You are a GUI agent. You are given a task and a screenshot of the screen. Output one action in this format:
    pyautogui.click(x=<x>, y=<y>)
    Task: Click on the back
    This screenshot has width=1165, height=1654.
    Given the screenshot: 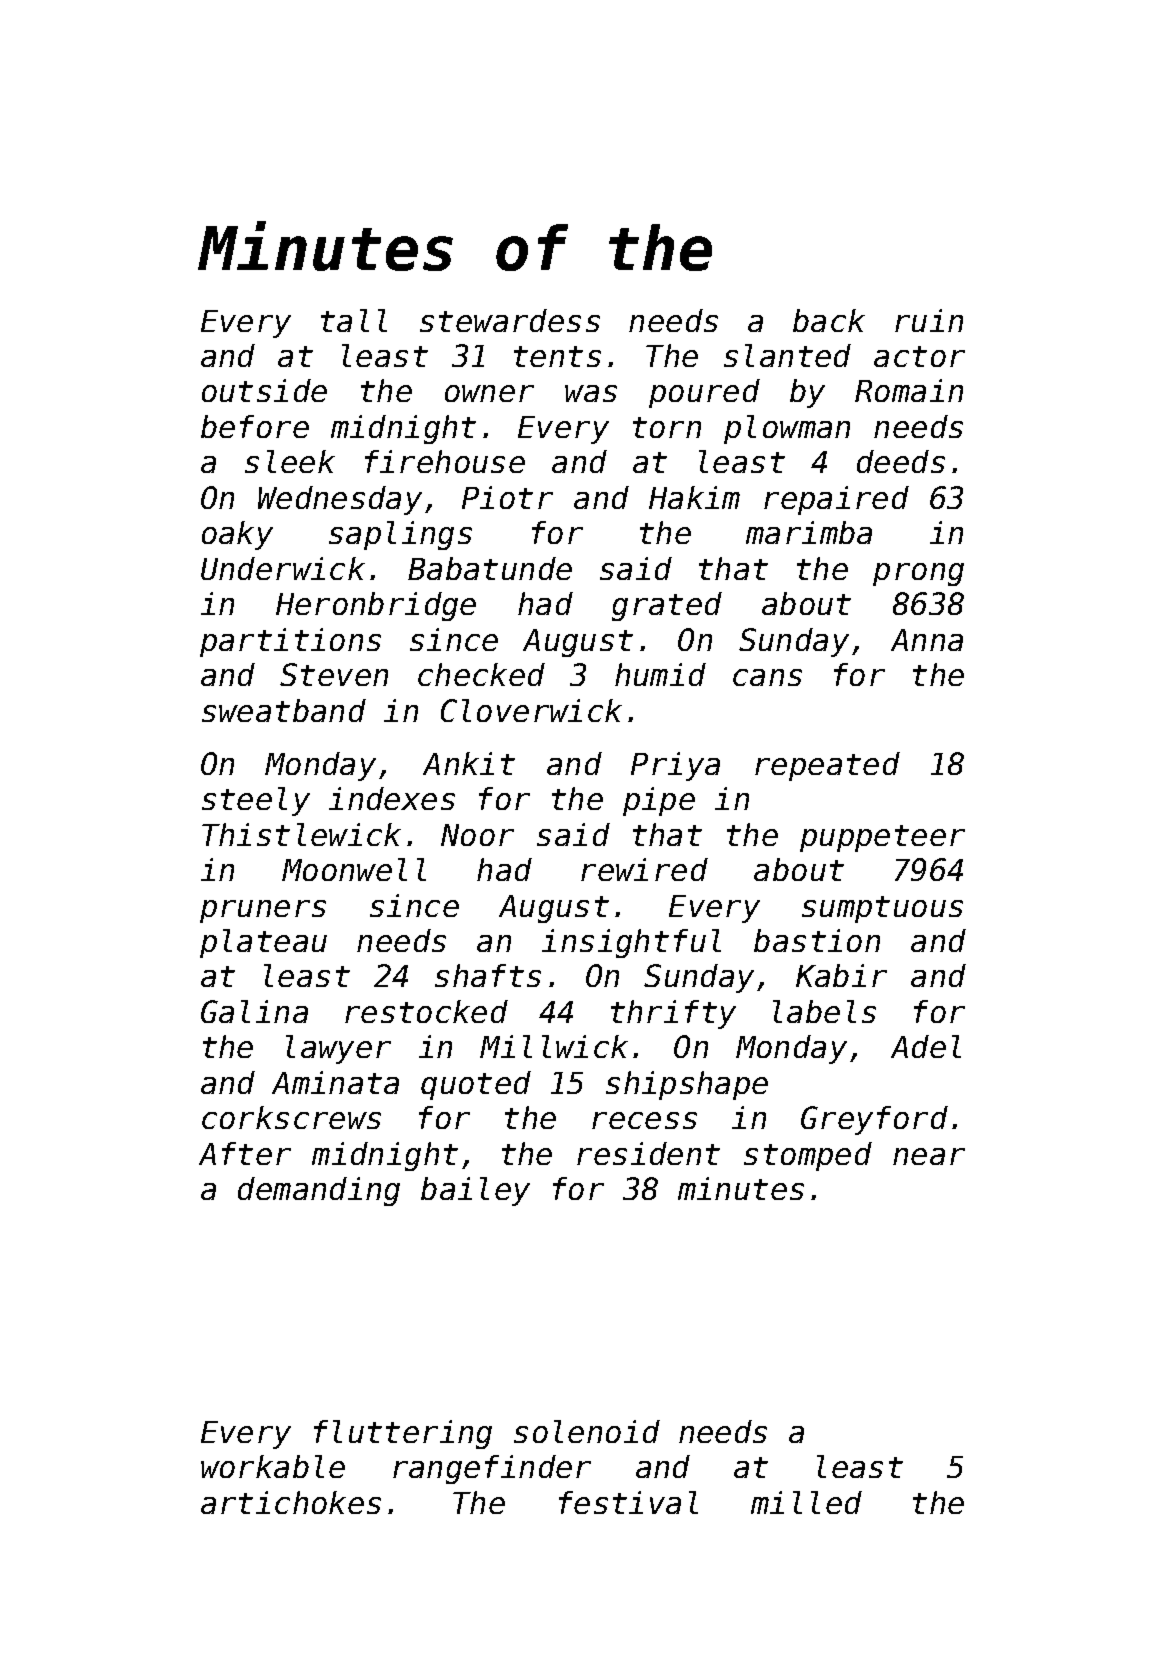 What is the action you would take?
    pyautogui.click(x=829, y=320)
